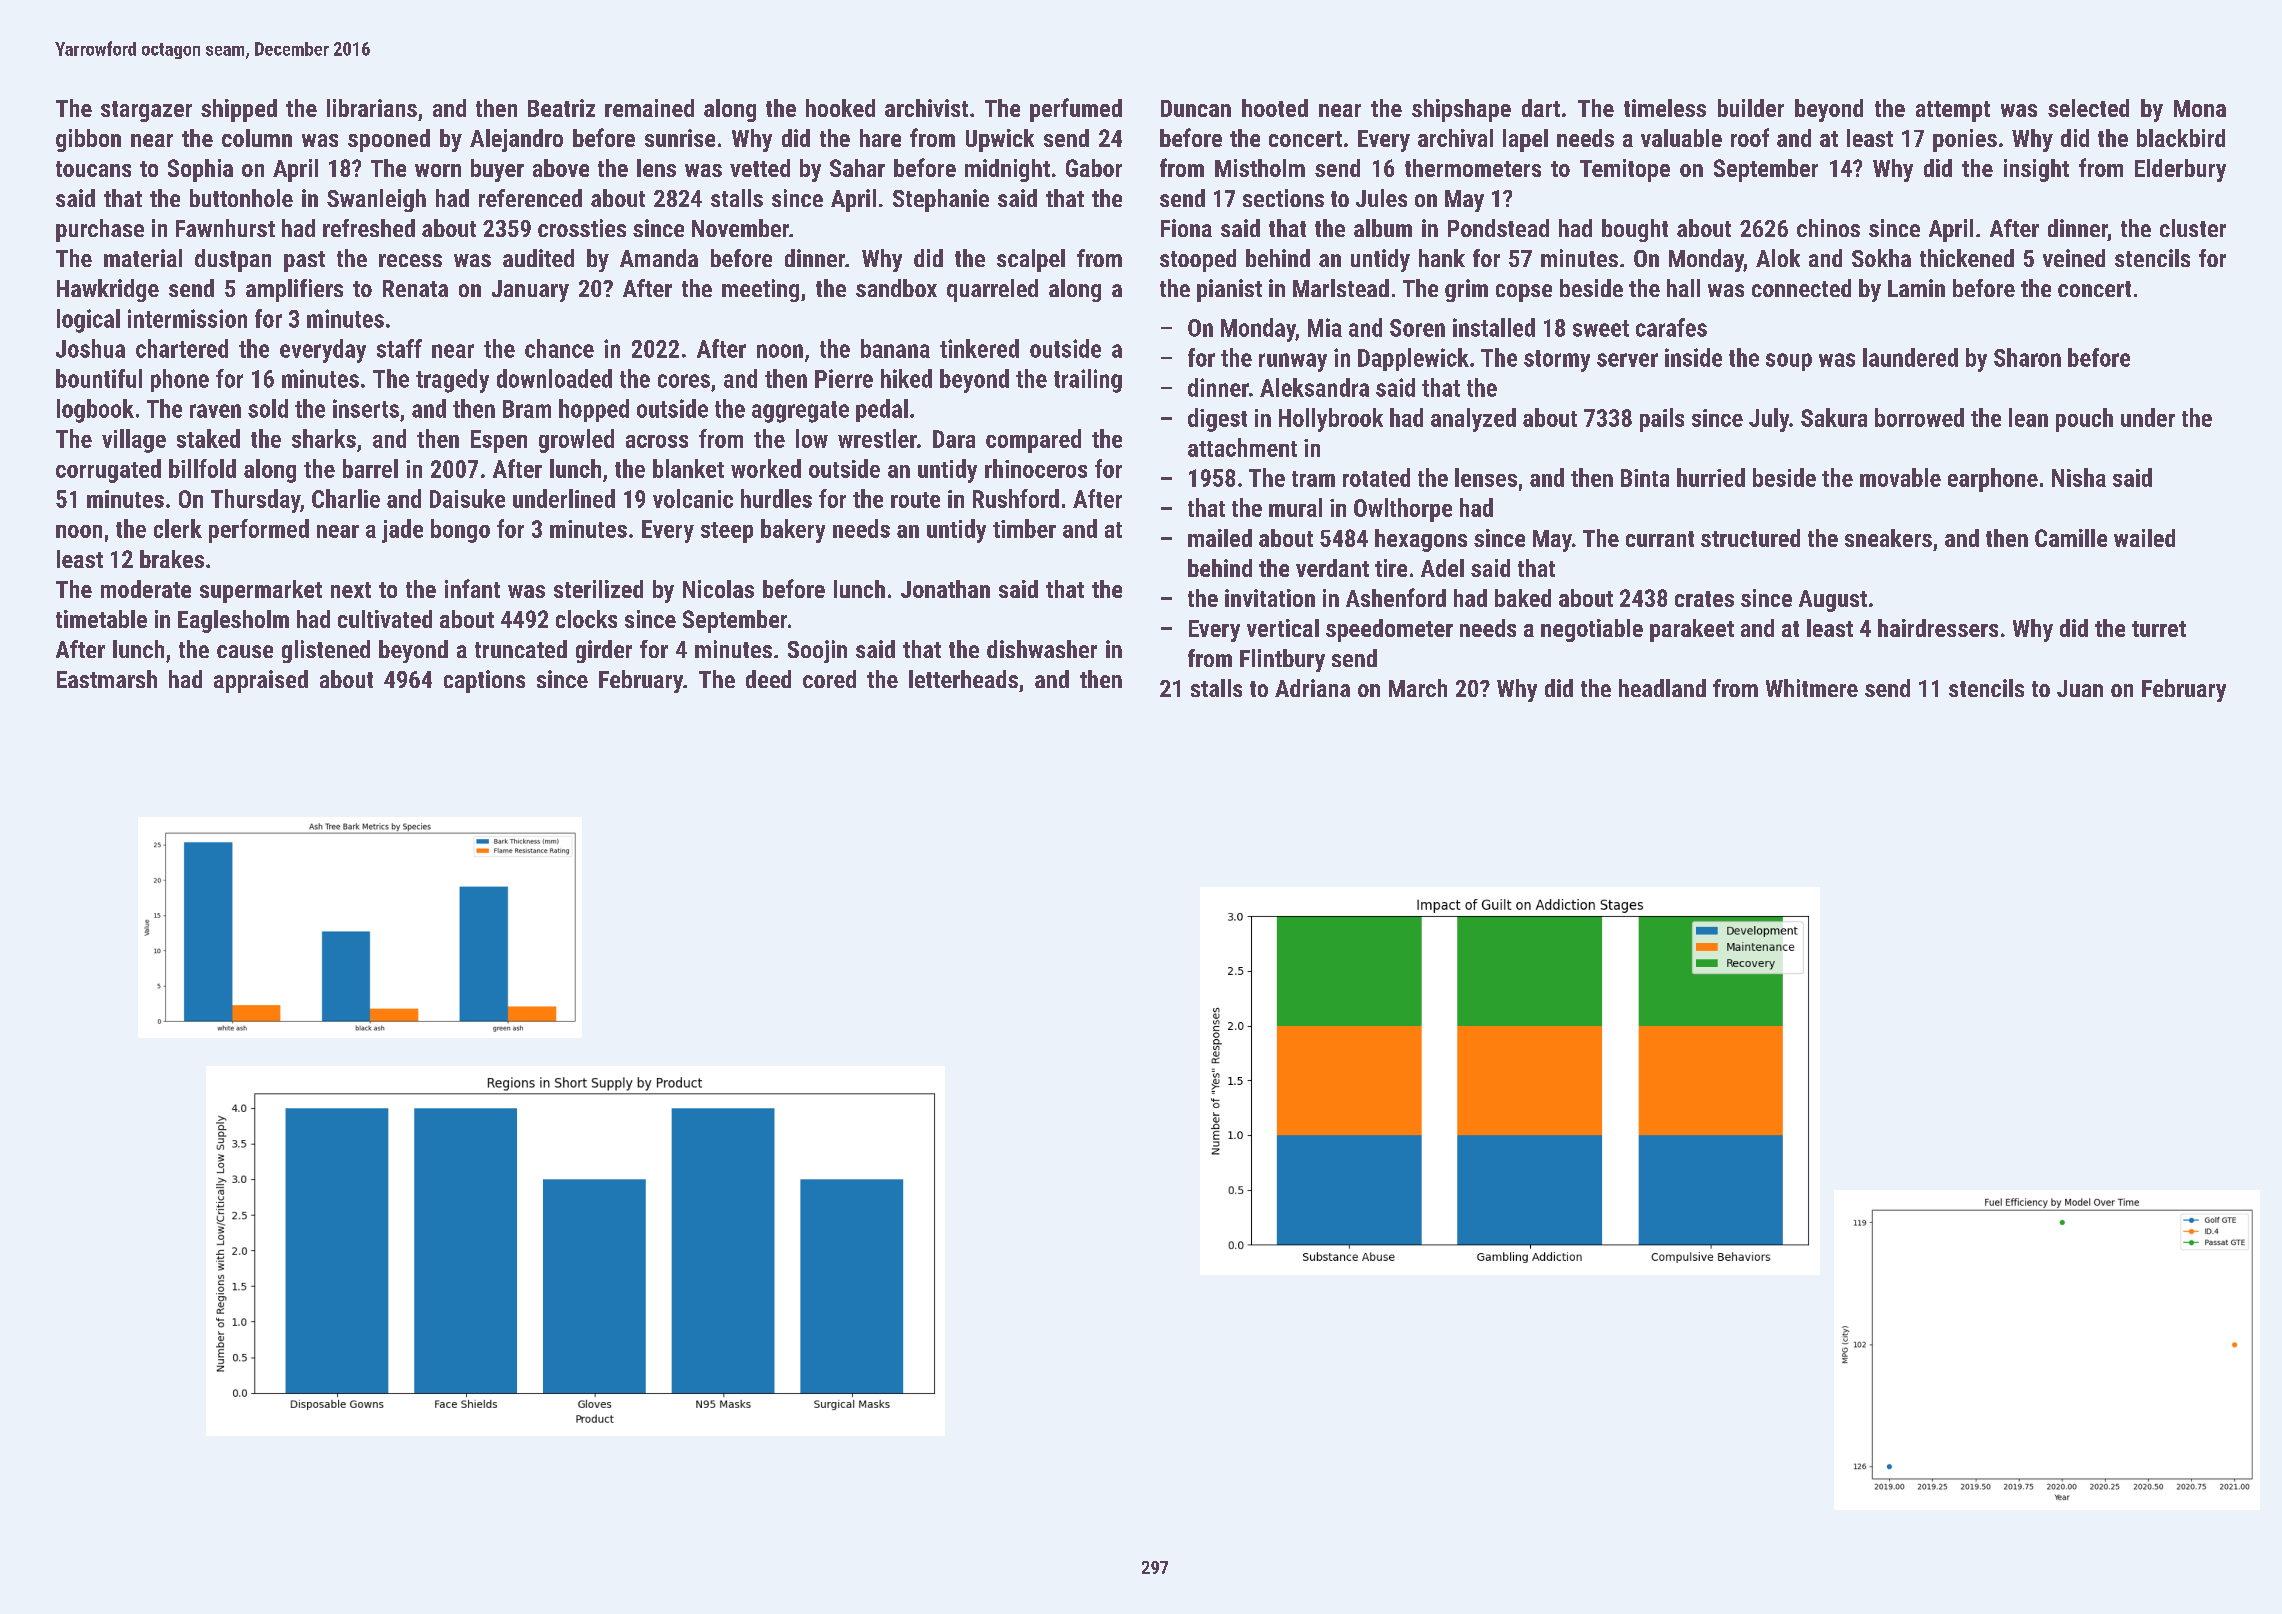  Describe the element at coordinates (2027, 357) in the image. I see `Sharon` at that location.
